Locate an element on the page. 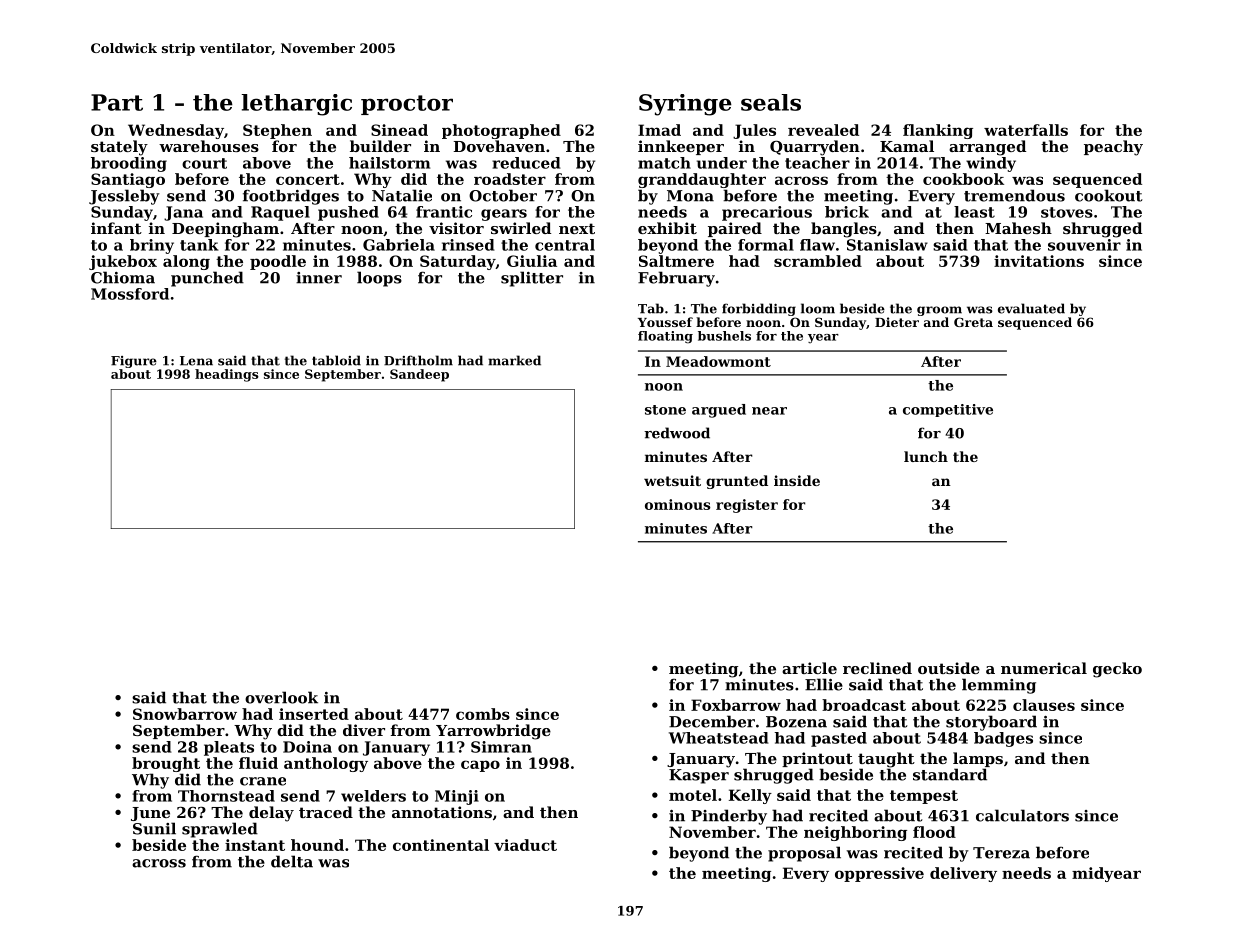 The height and width of the page is (952, 1233). viaduct is located at coordinates (525, 845).
